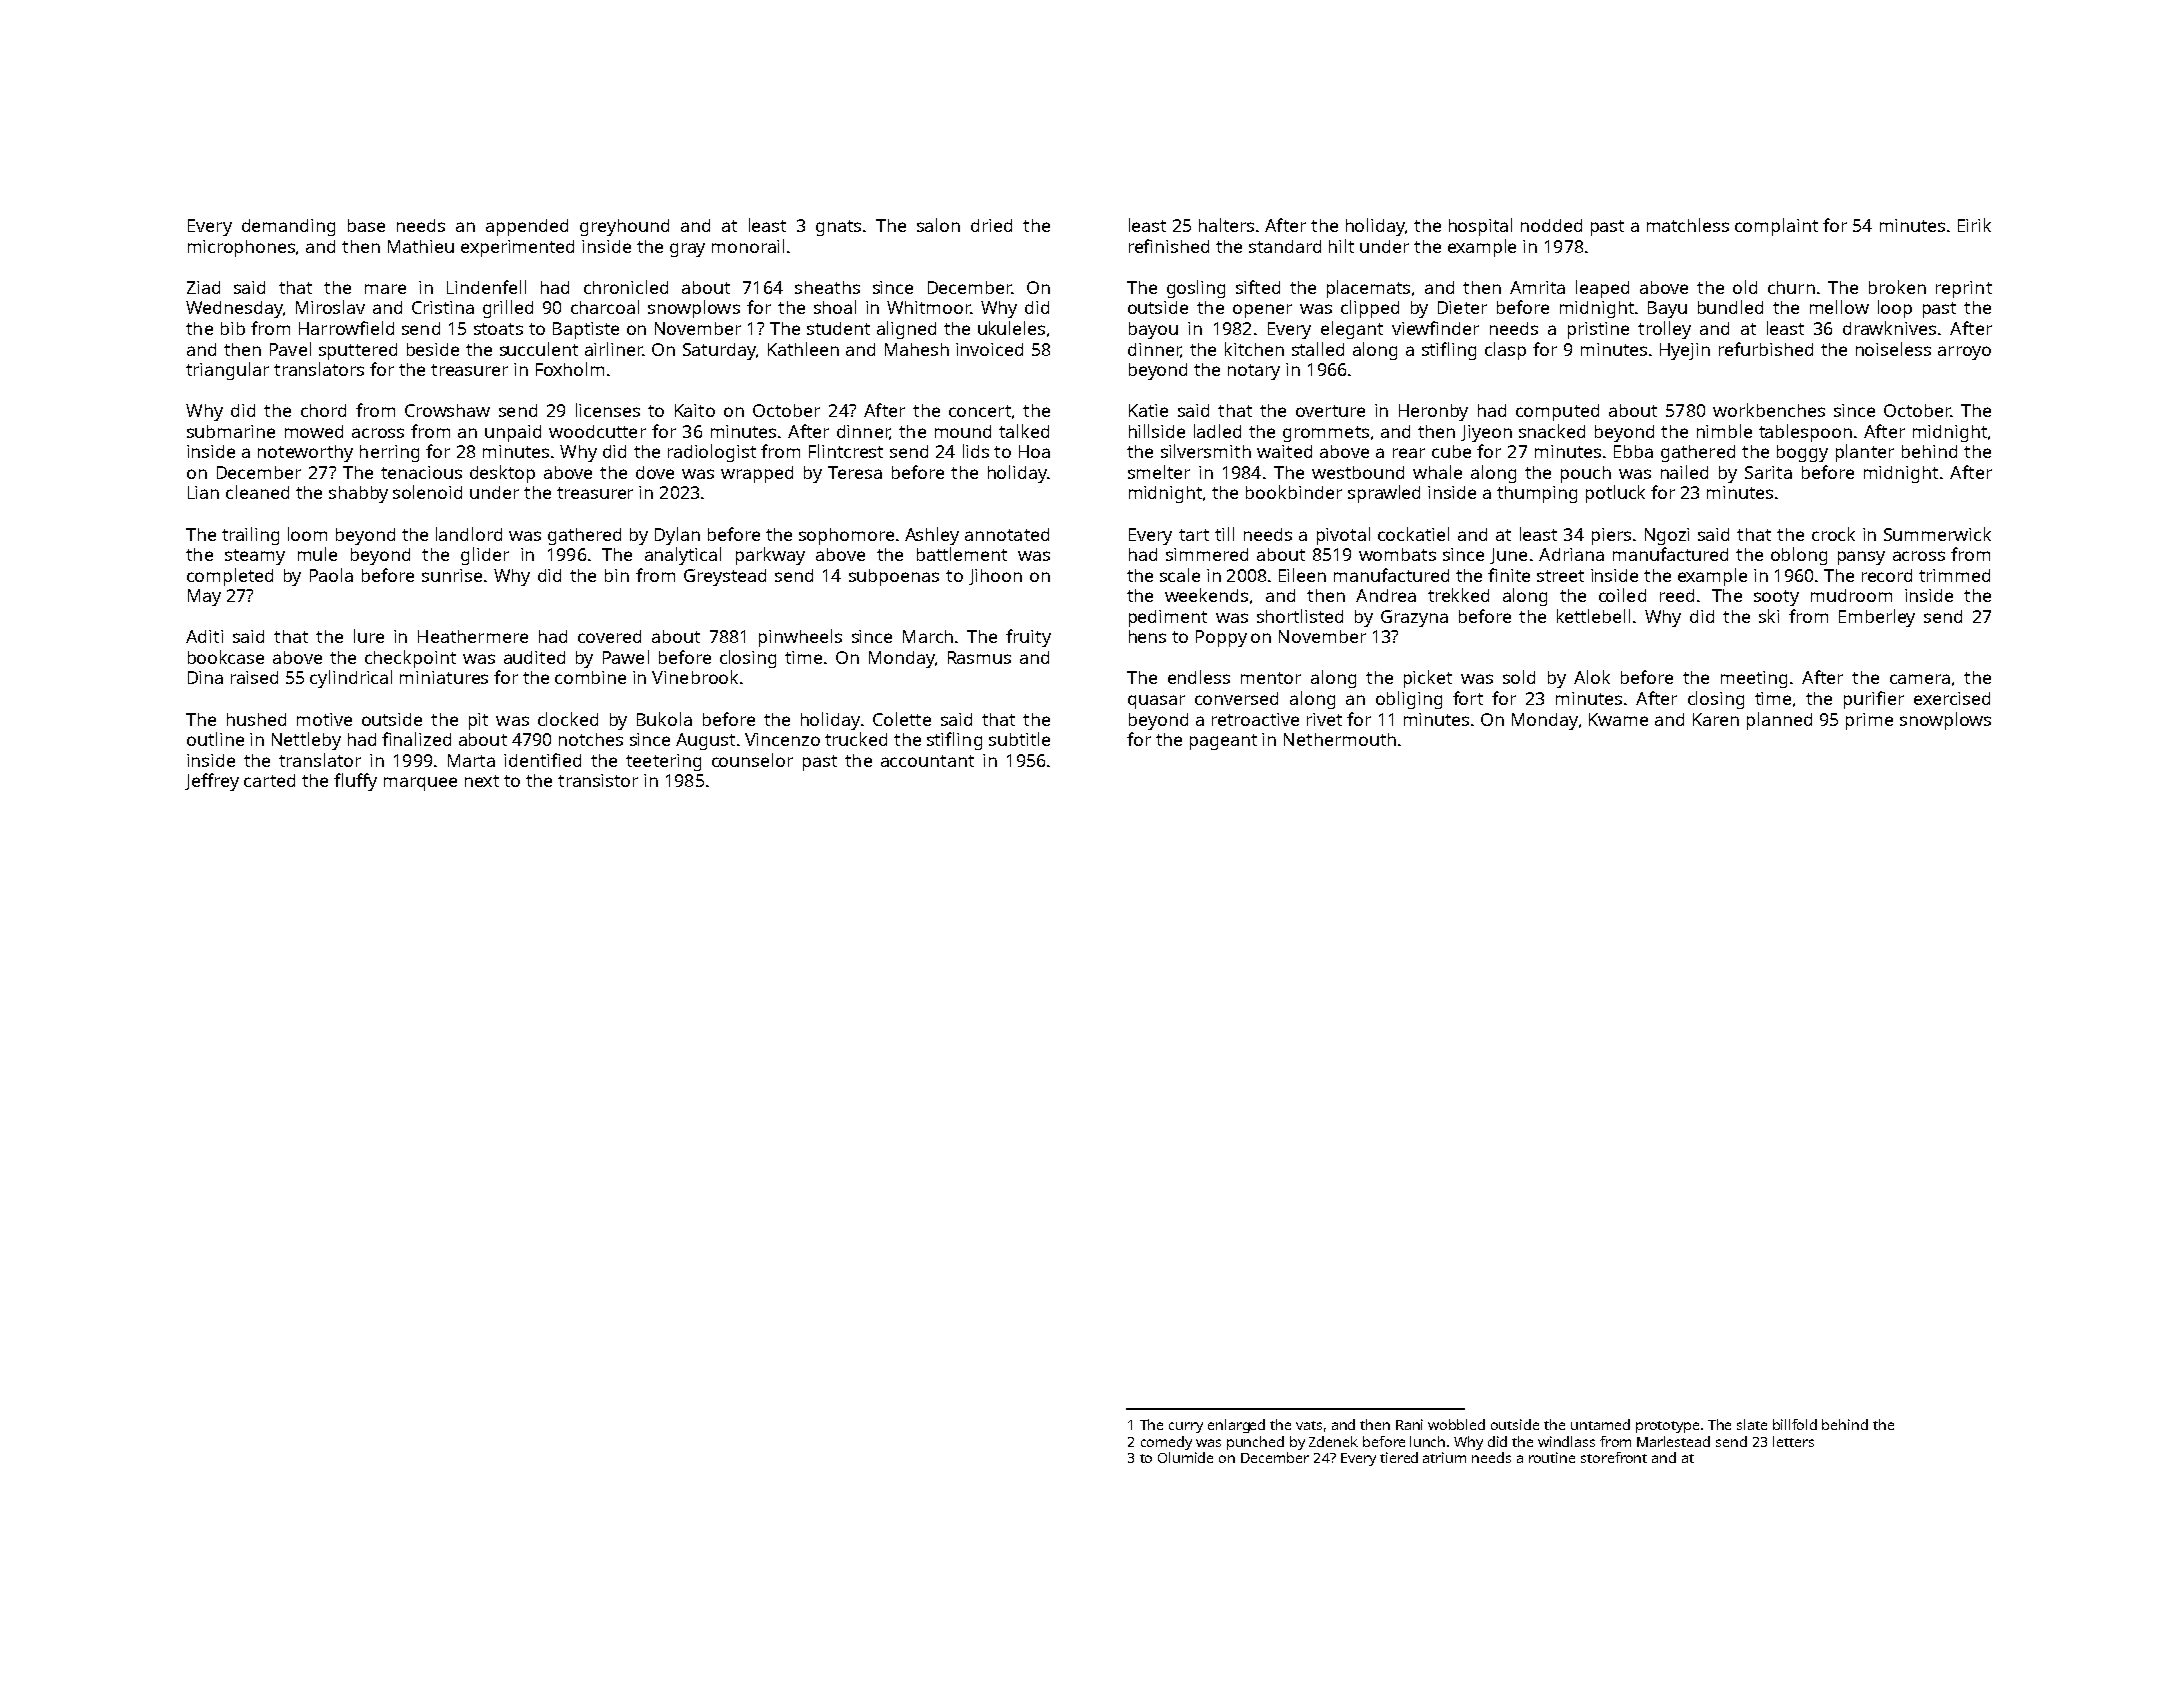  What do you see at coordinates (1869, 721) in the document?
I see `prime` at bounding box center [1869, 721].
